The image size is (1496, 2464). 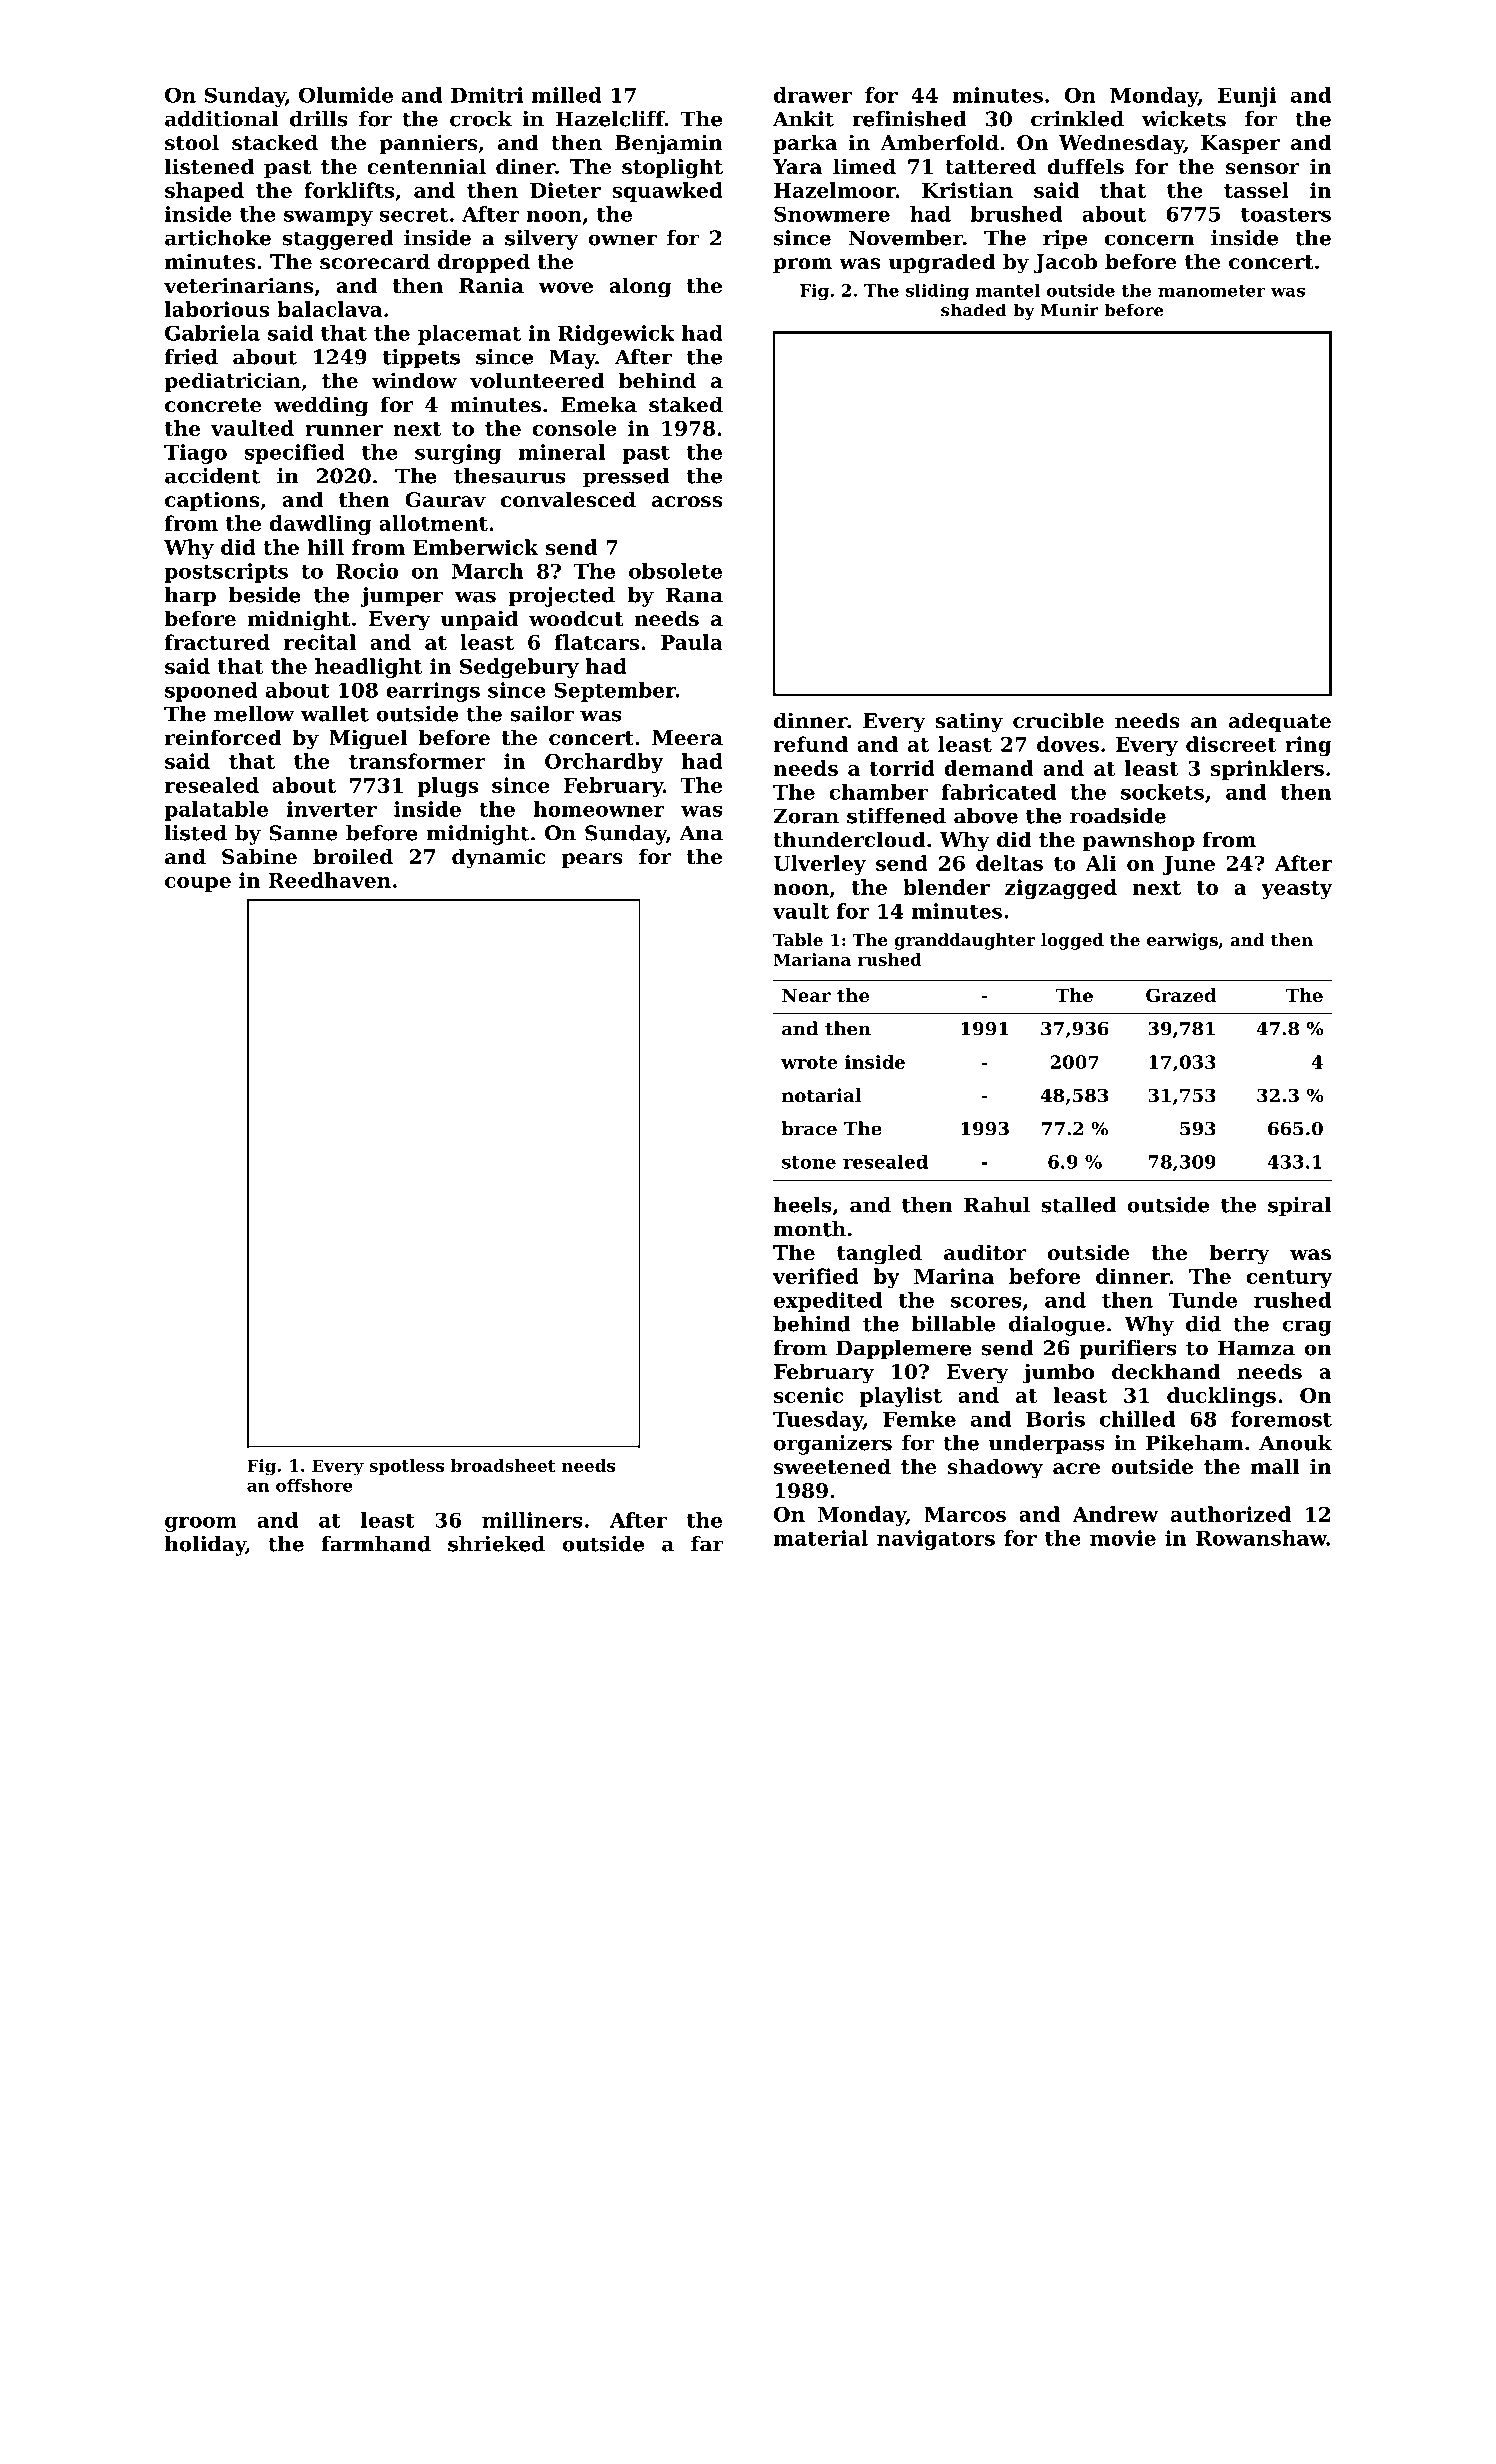 I want to click on stoplight, so click(x=672, y=168).
